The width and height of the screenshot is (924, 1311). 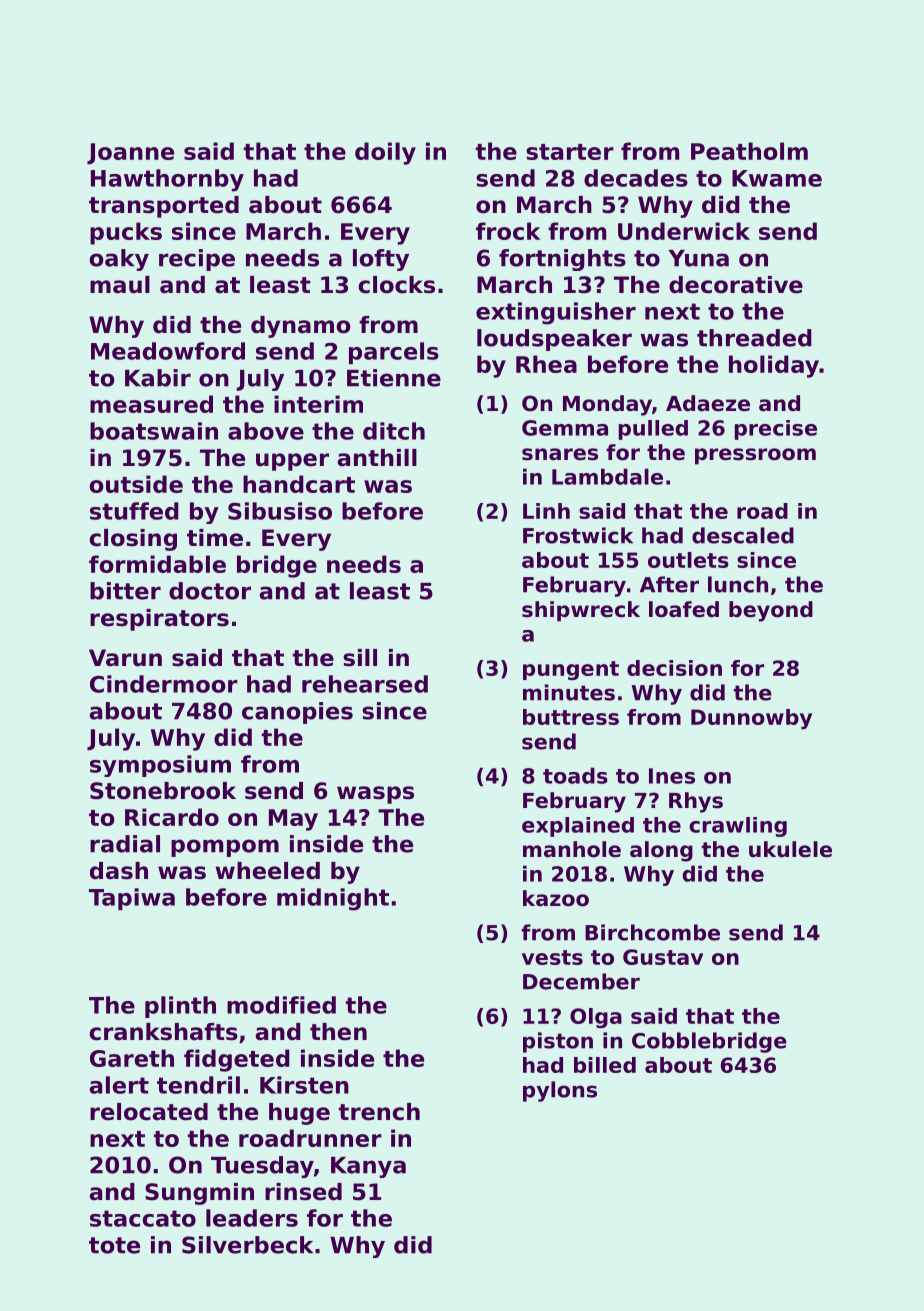 What do you see at coordinates (215, 538) in the screenshot?
I see `time` at bounding box center [215, 538].
